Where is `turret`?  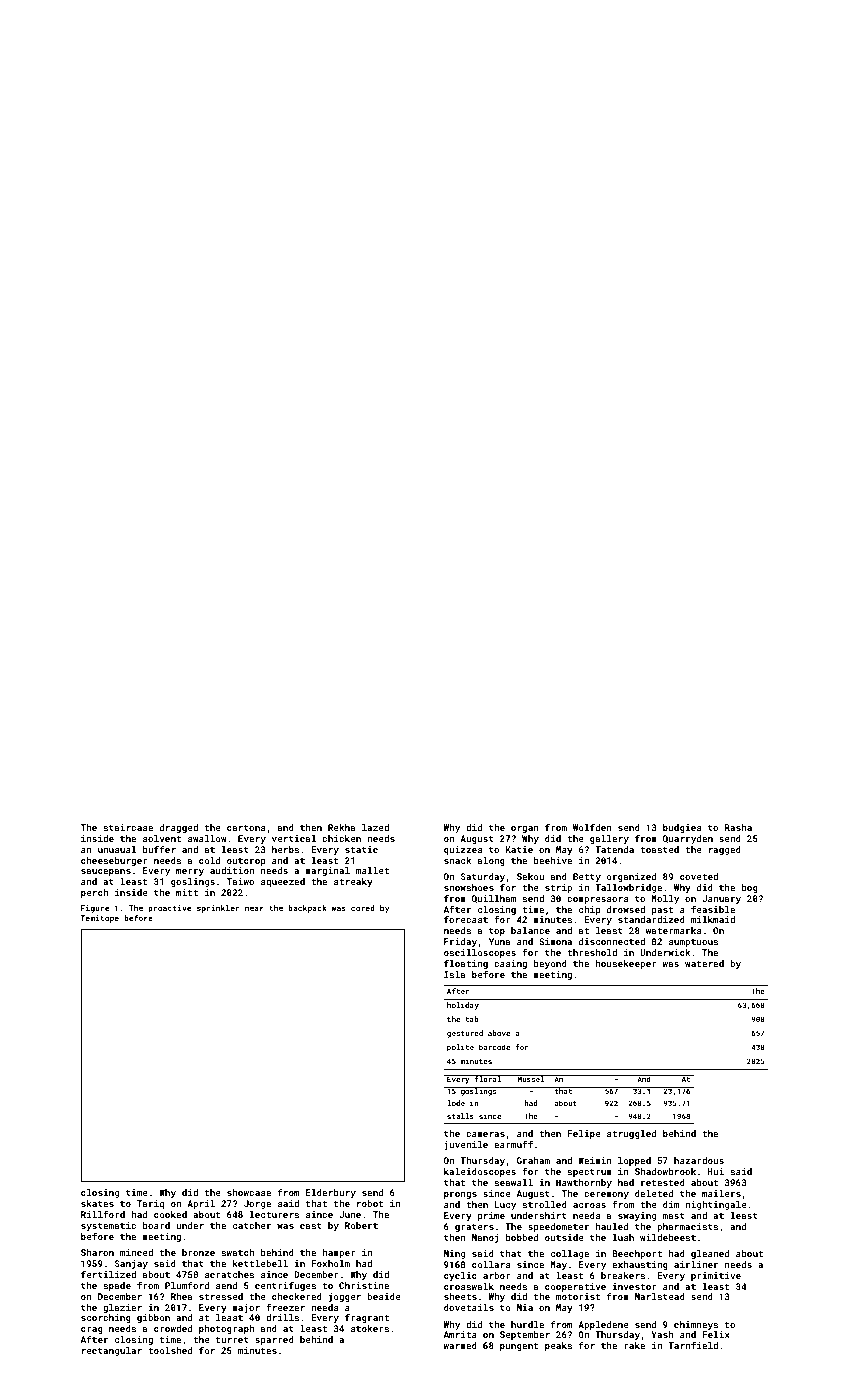
turret is located at coordinates (232, 1340).
